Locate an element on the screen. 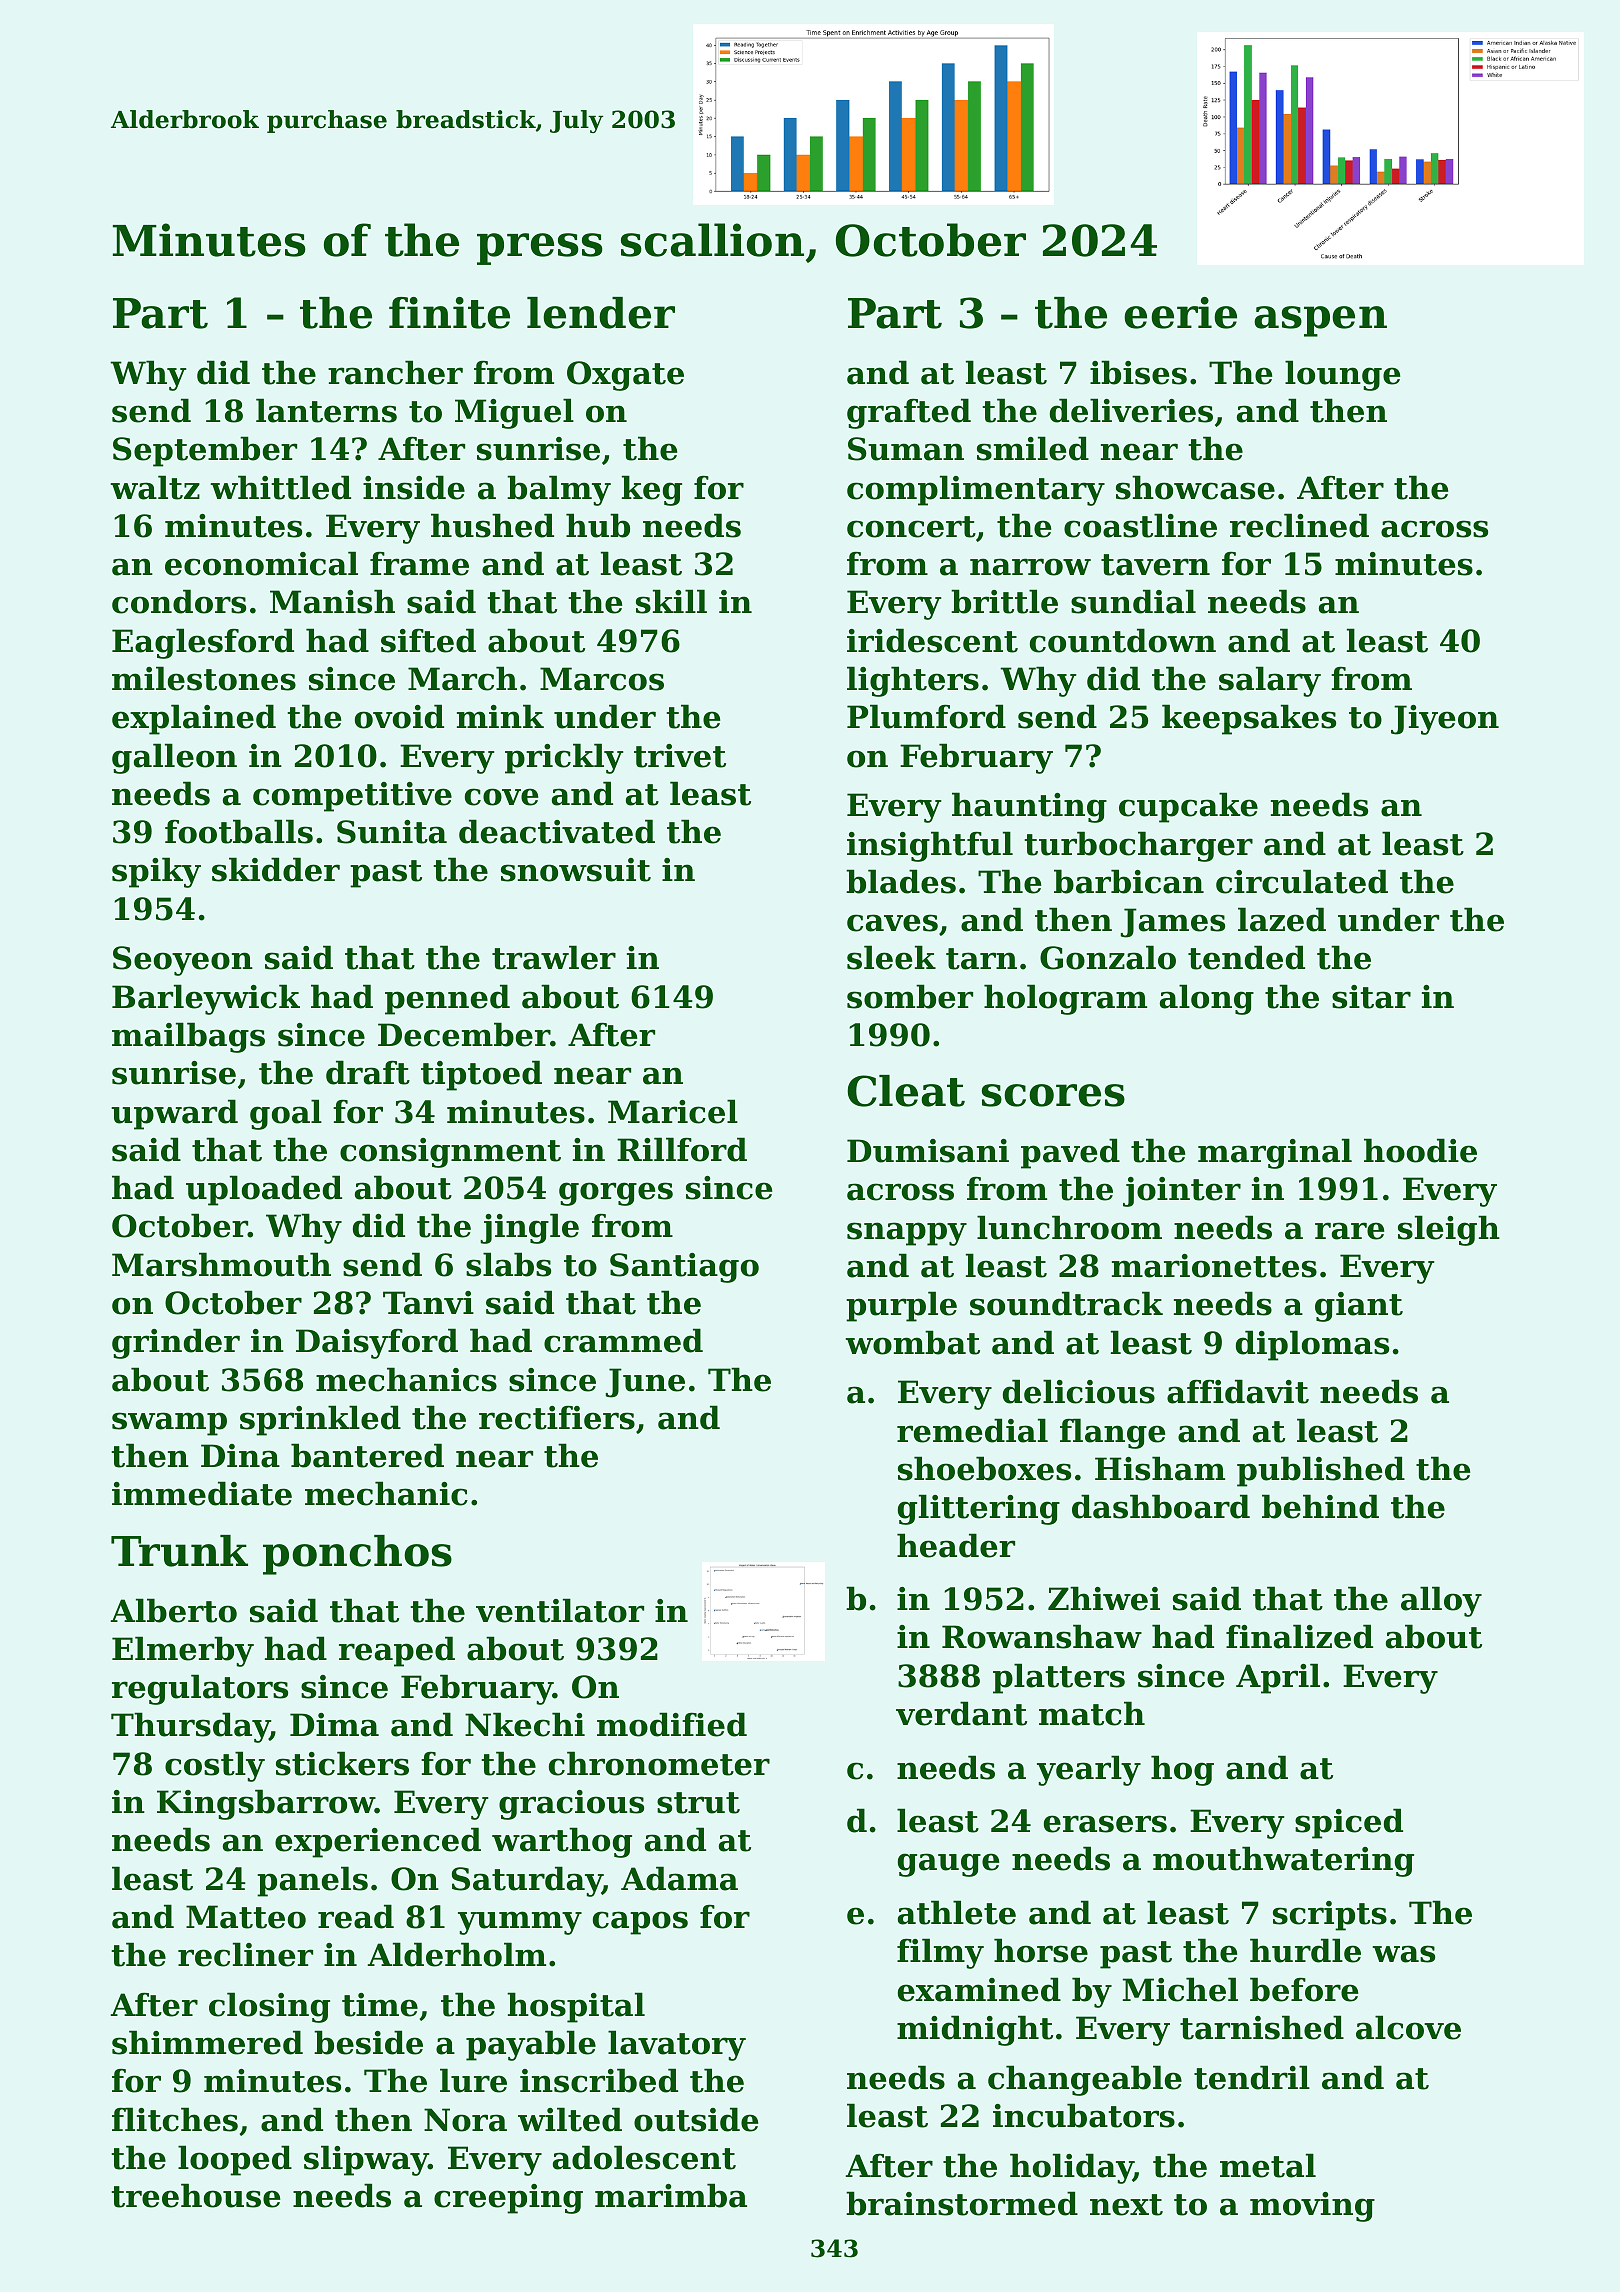 The image size is (1620, 2292). circulated is located at coordinates (1302, 881).
